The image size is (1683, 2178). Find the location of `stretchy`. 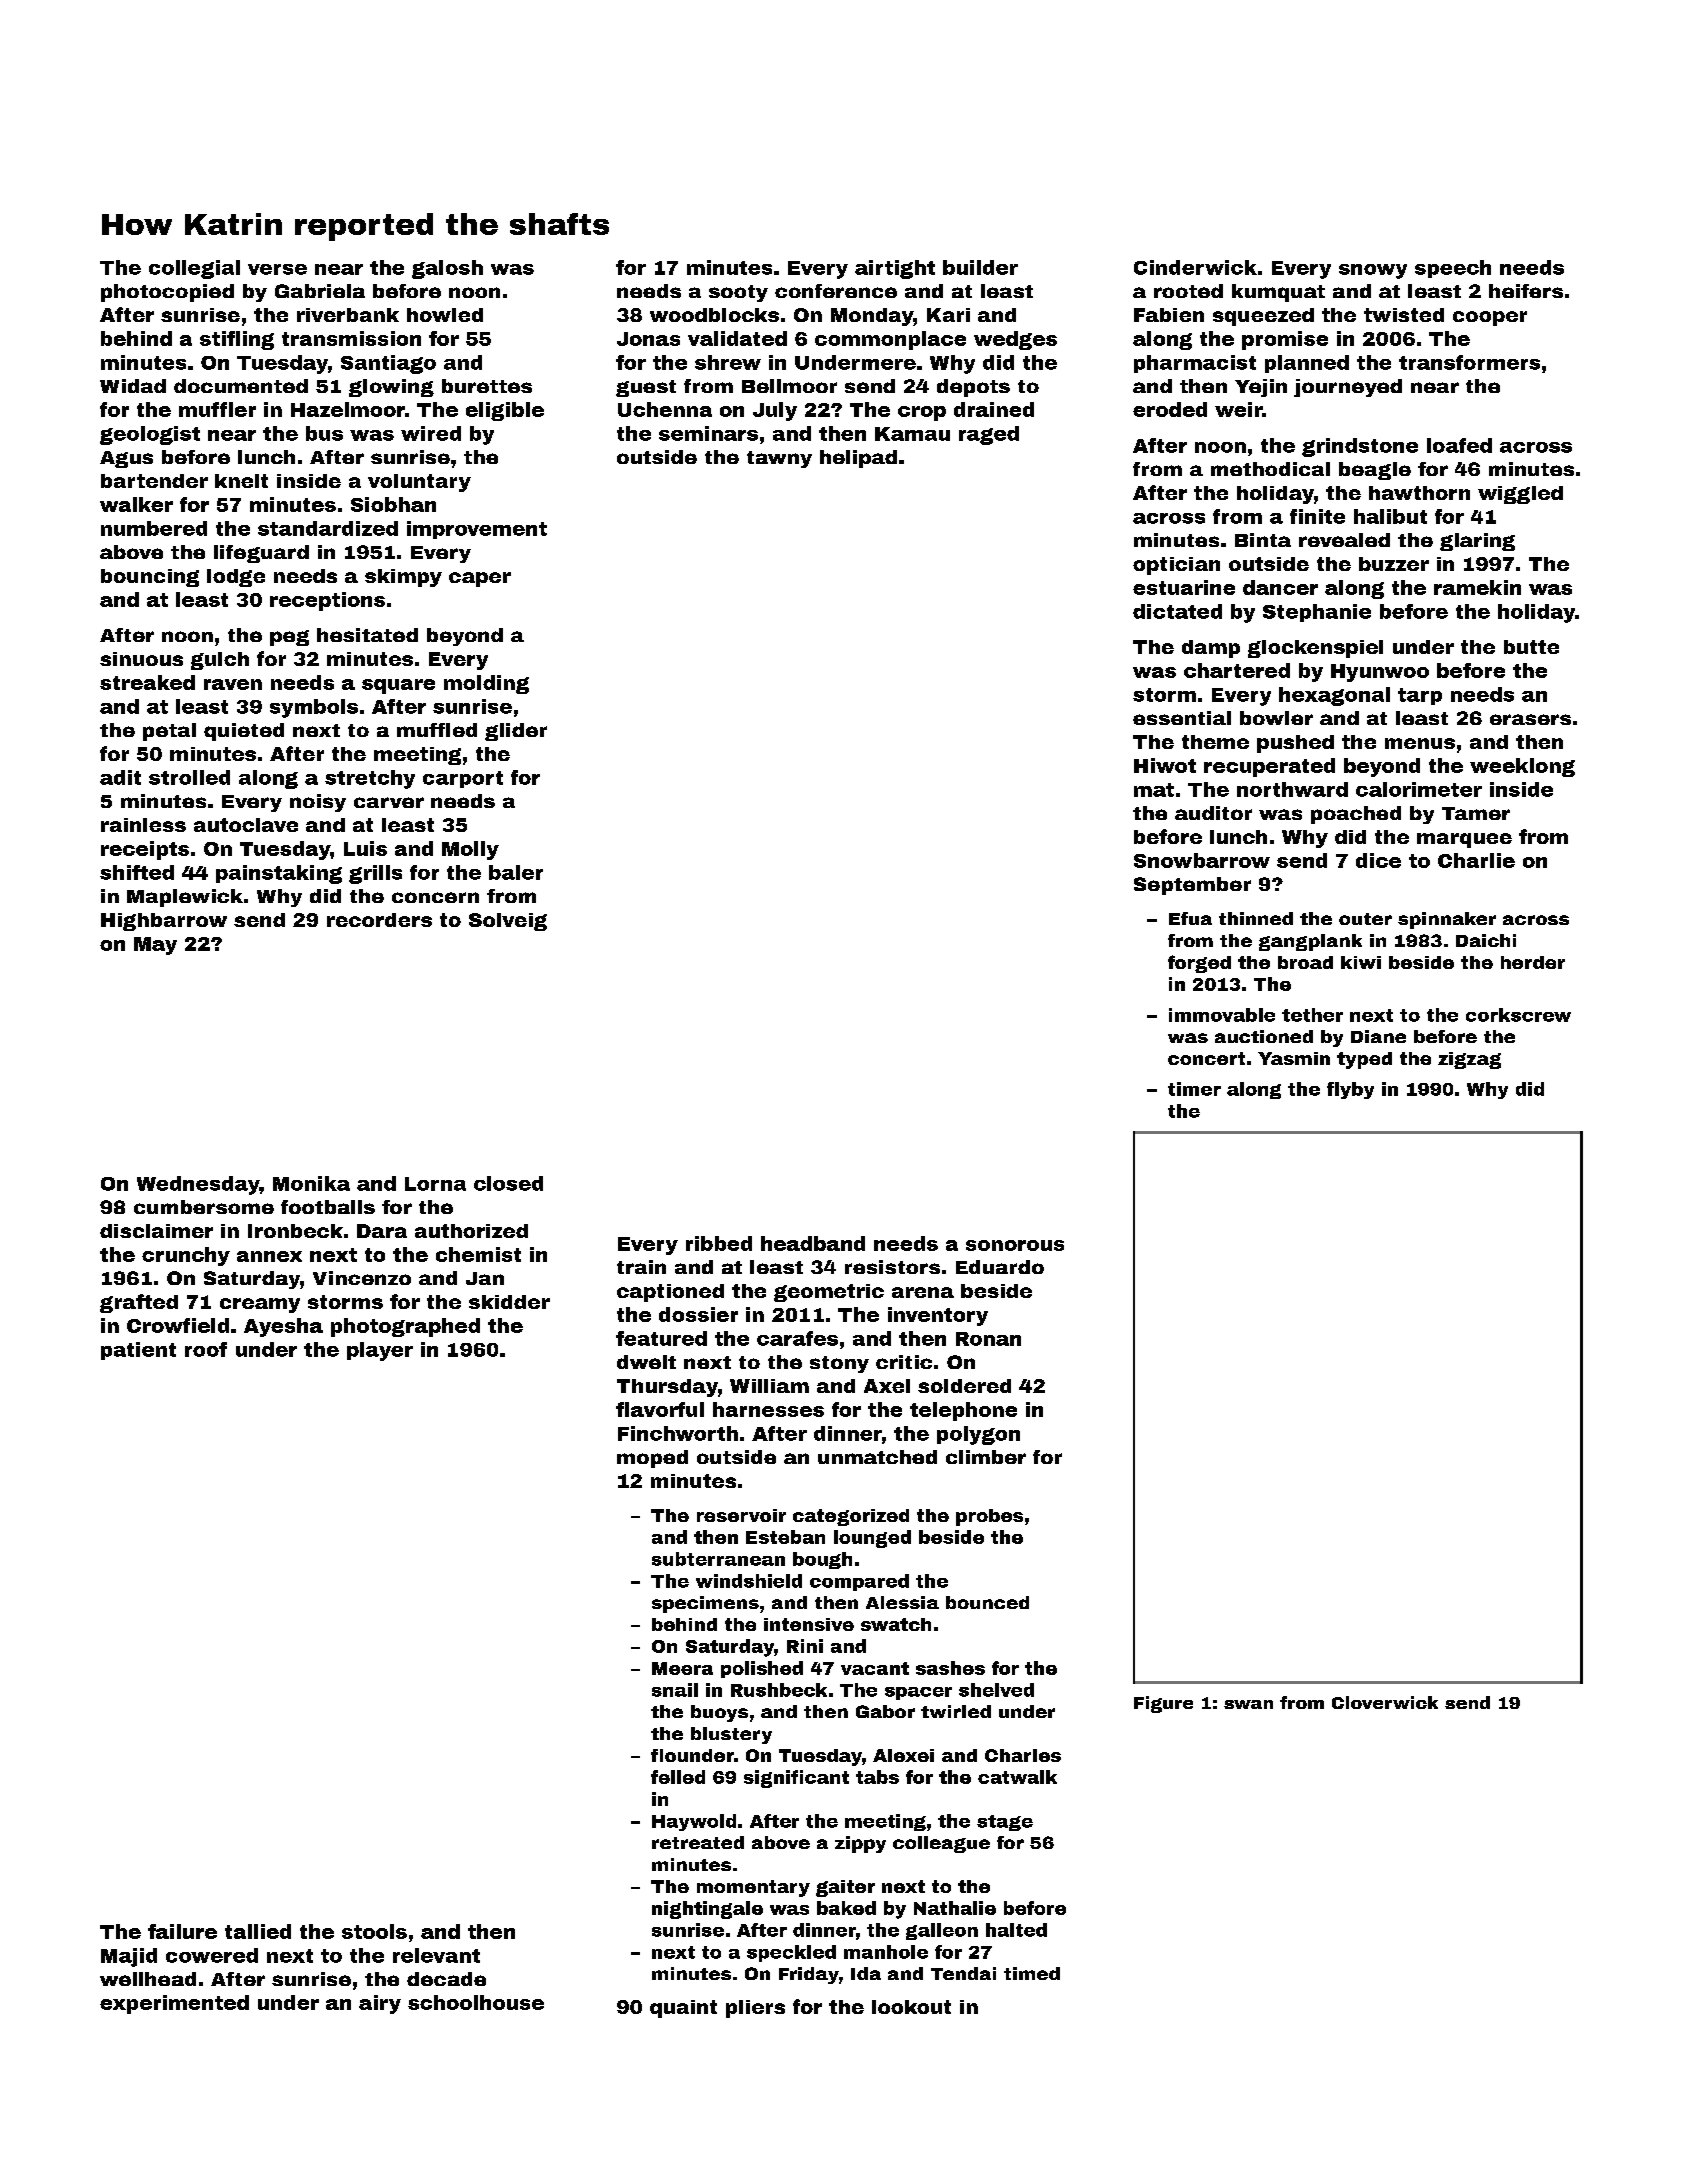

stretchy is located at coordinates (370, 779).
